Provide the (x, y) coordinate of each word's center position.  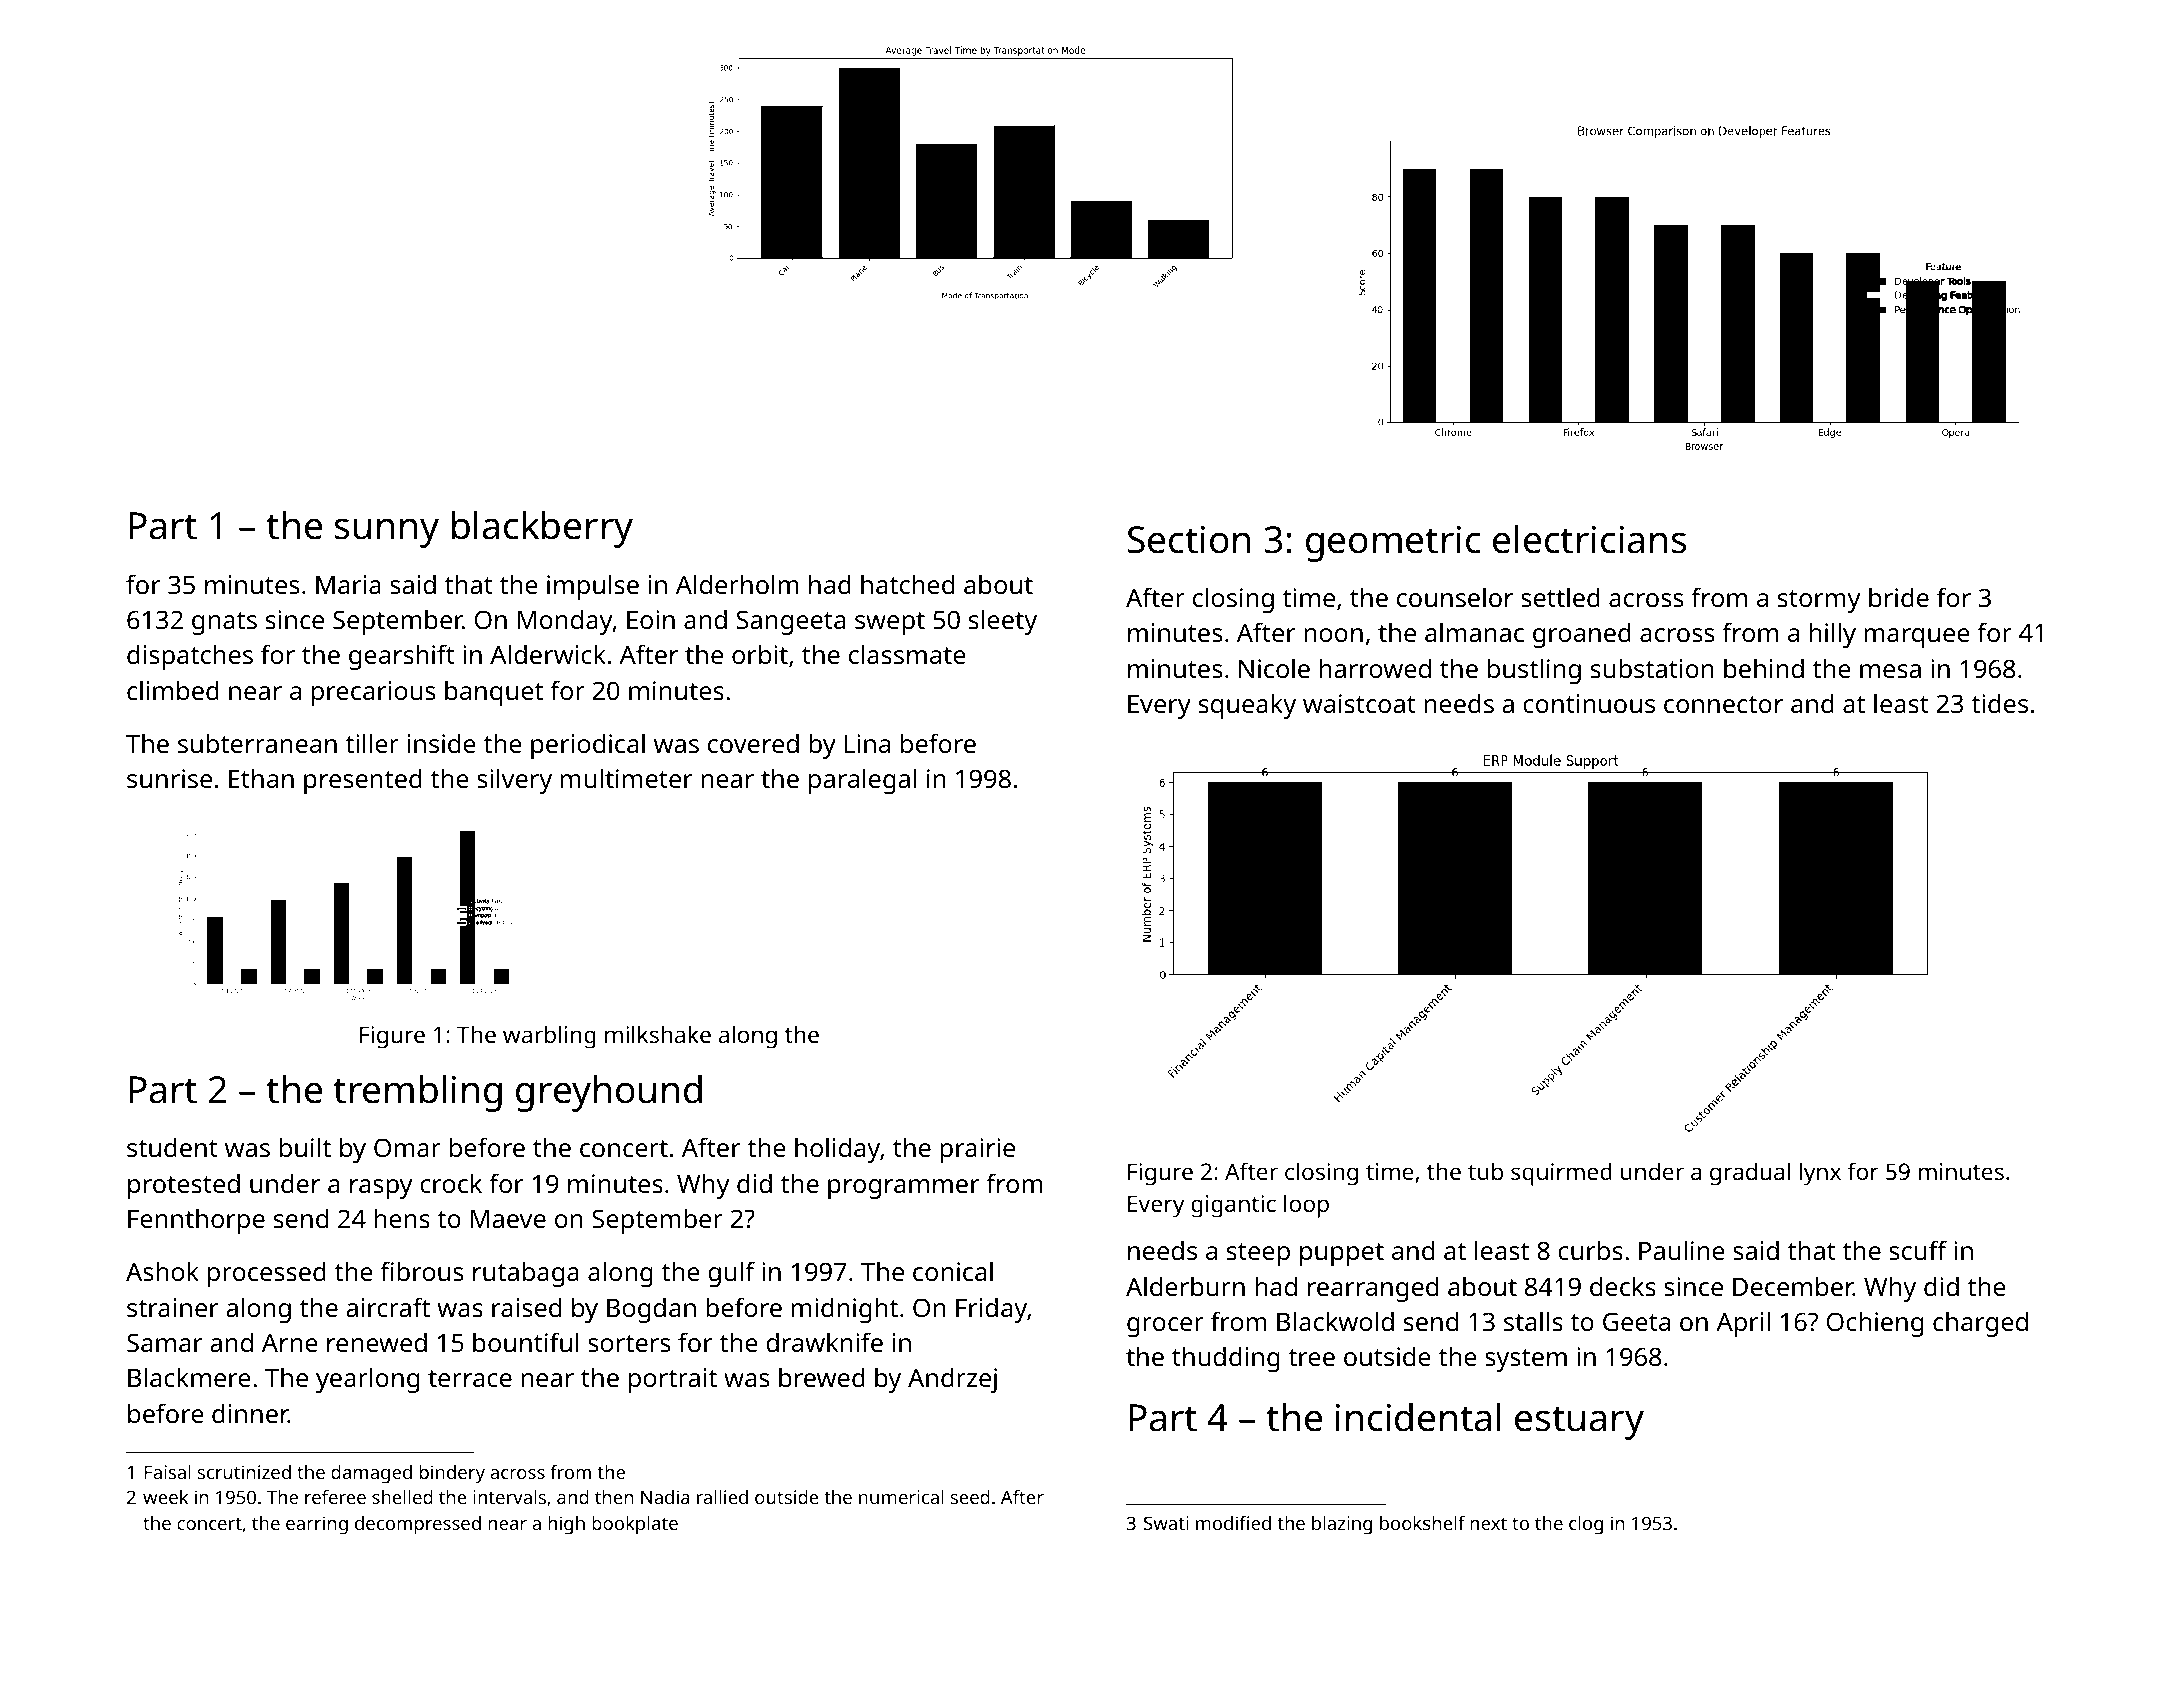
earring (317, 1525)
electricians (1589, 539)
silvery (514, 781)
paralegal (862, 781)
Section (1189, 539)
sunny (387, 533)
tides (1999, 703)
